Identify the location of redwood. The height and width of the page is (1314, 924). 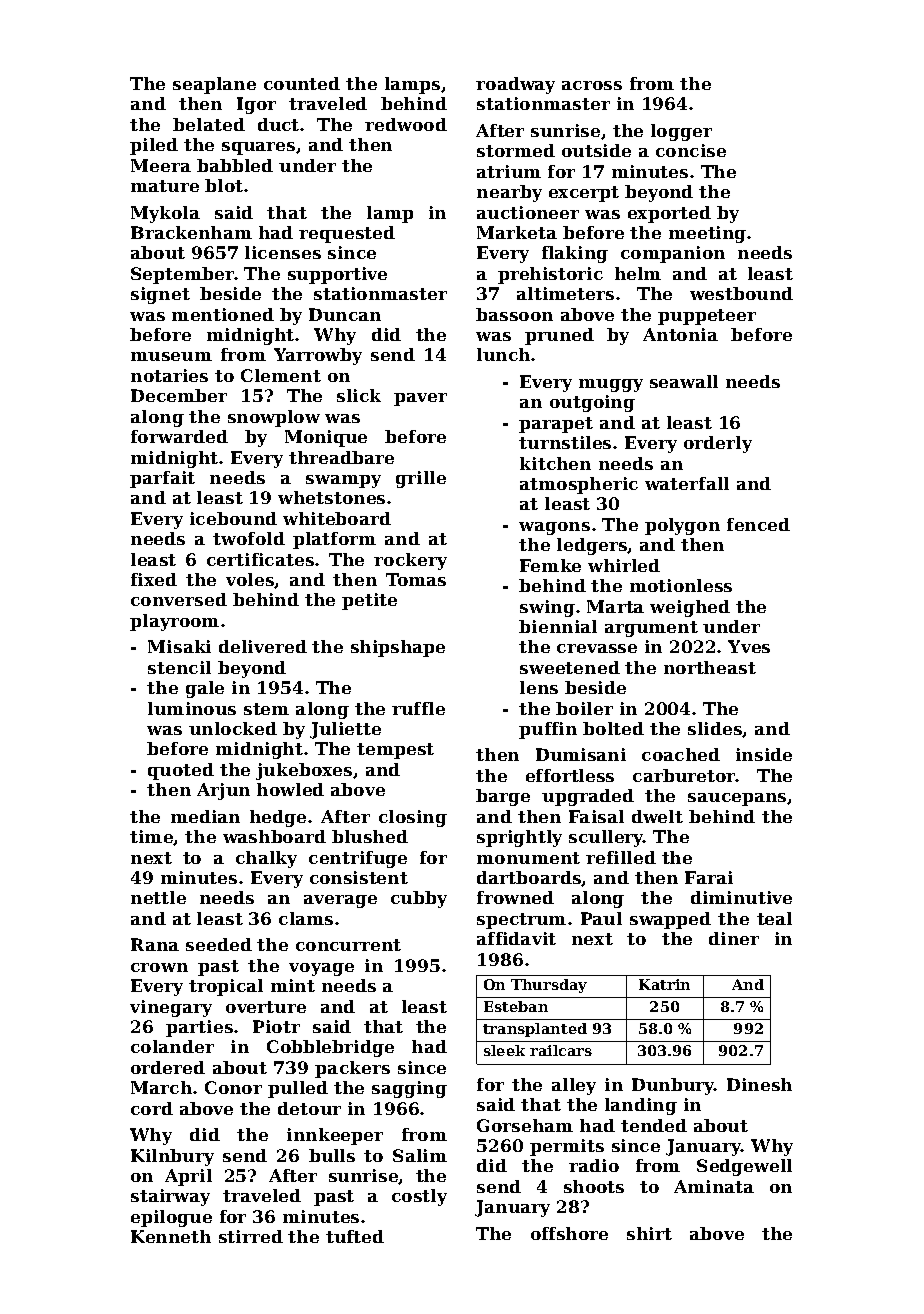
(406, 124).
